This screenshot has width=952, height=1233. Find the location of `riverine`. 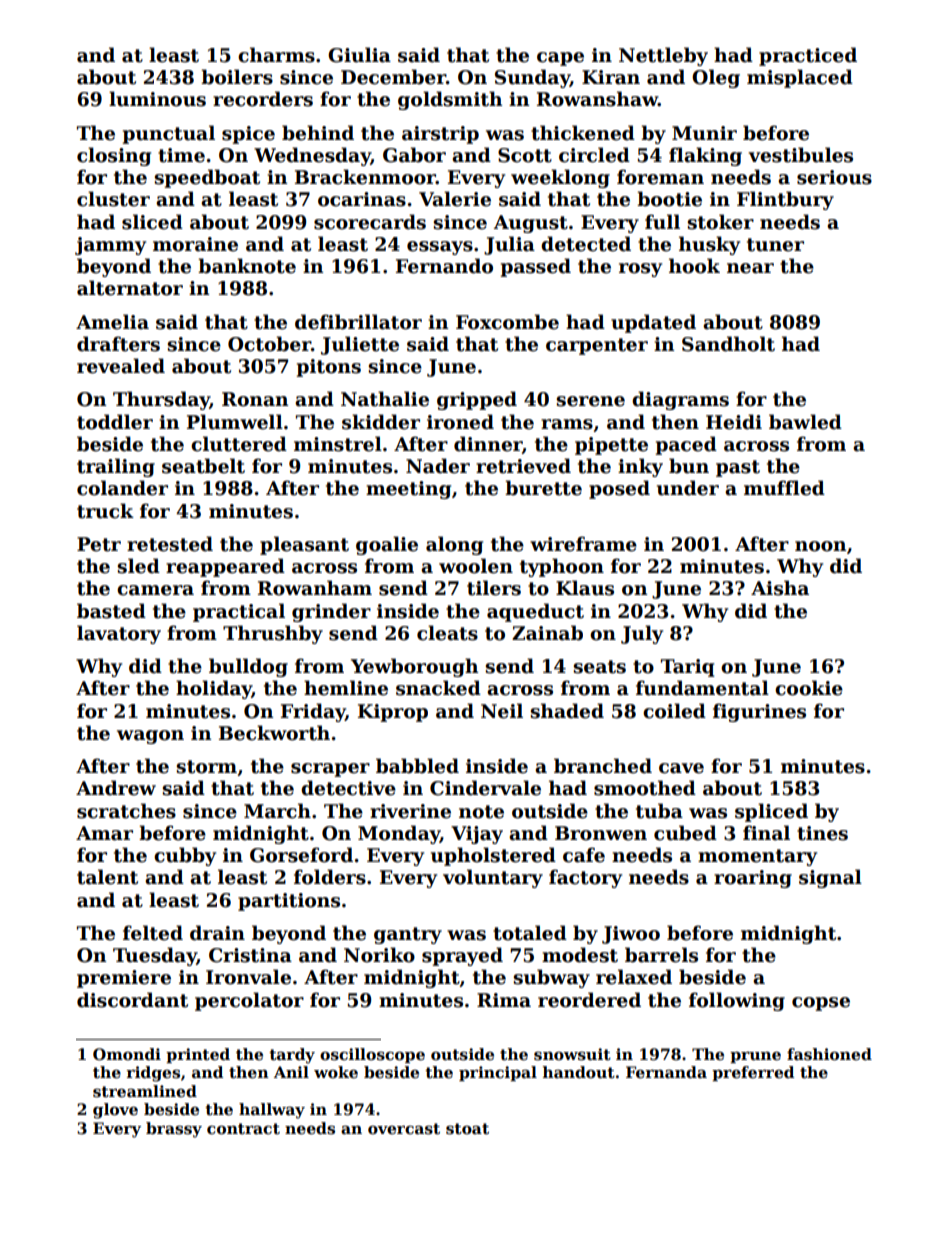

riverine is located at coordinates (410, 811).
